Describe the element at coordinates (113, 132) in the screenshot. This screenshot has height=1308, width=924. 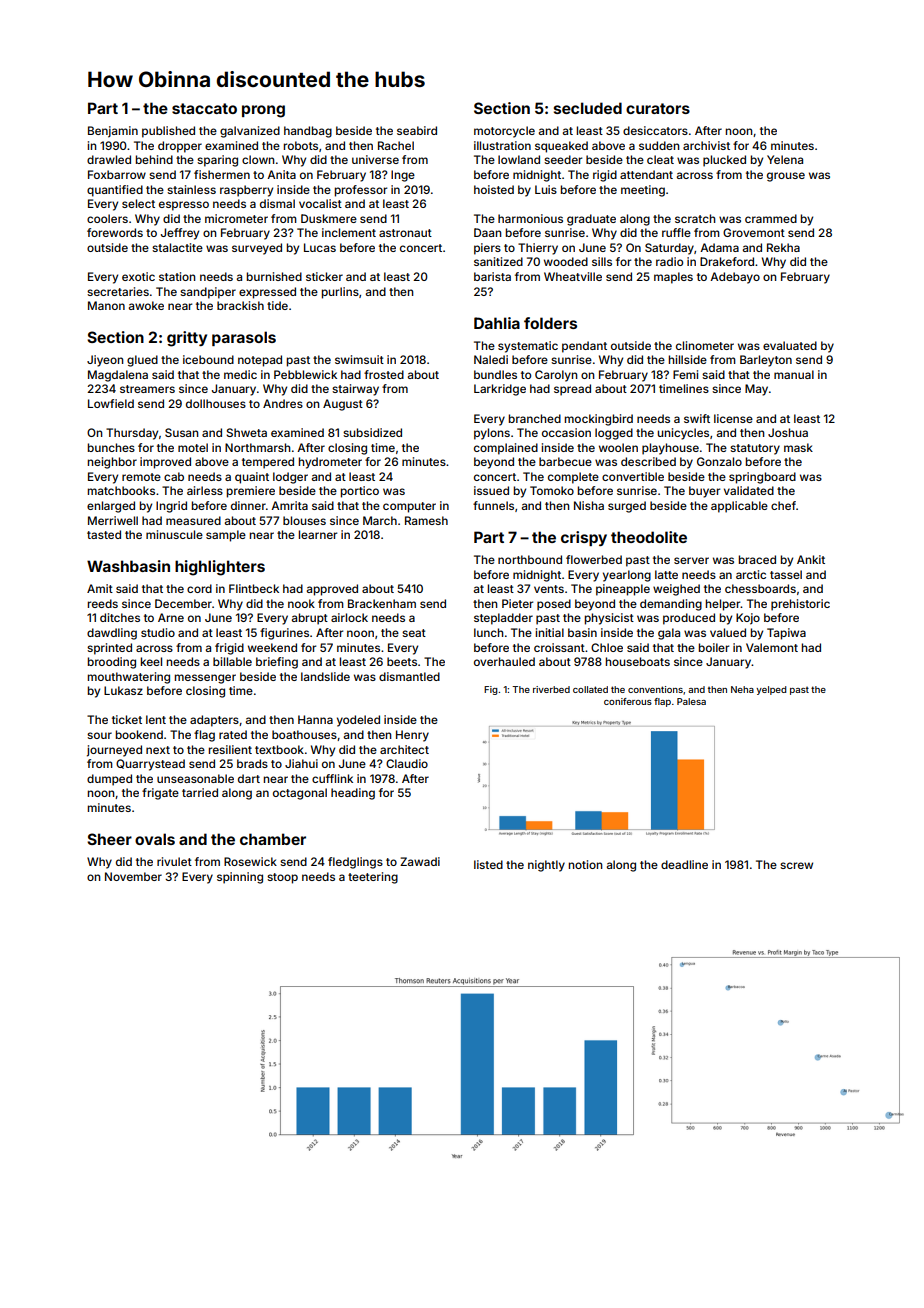
I see `Benjamin` at that location.
